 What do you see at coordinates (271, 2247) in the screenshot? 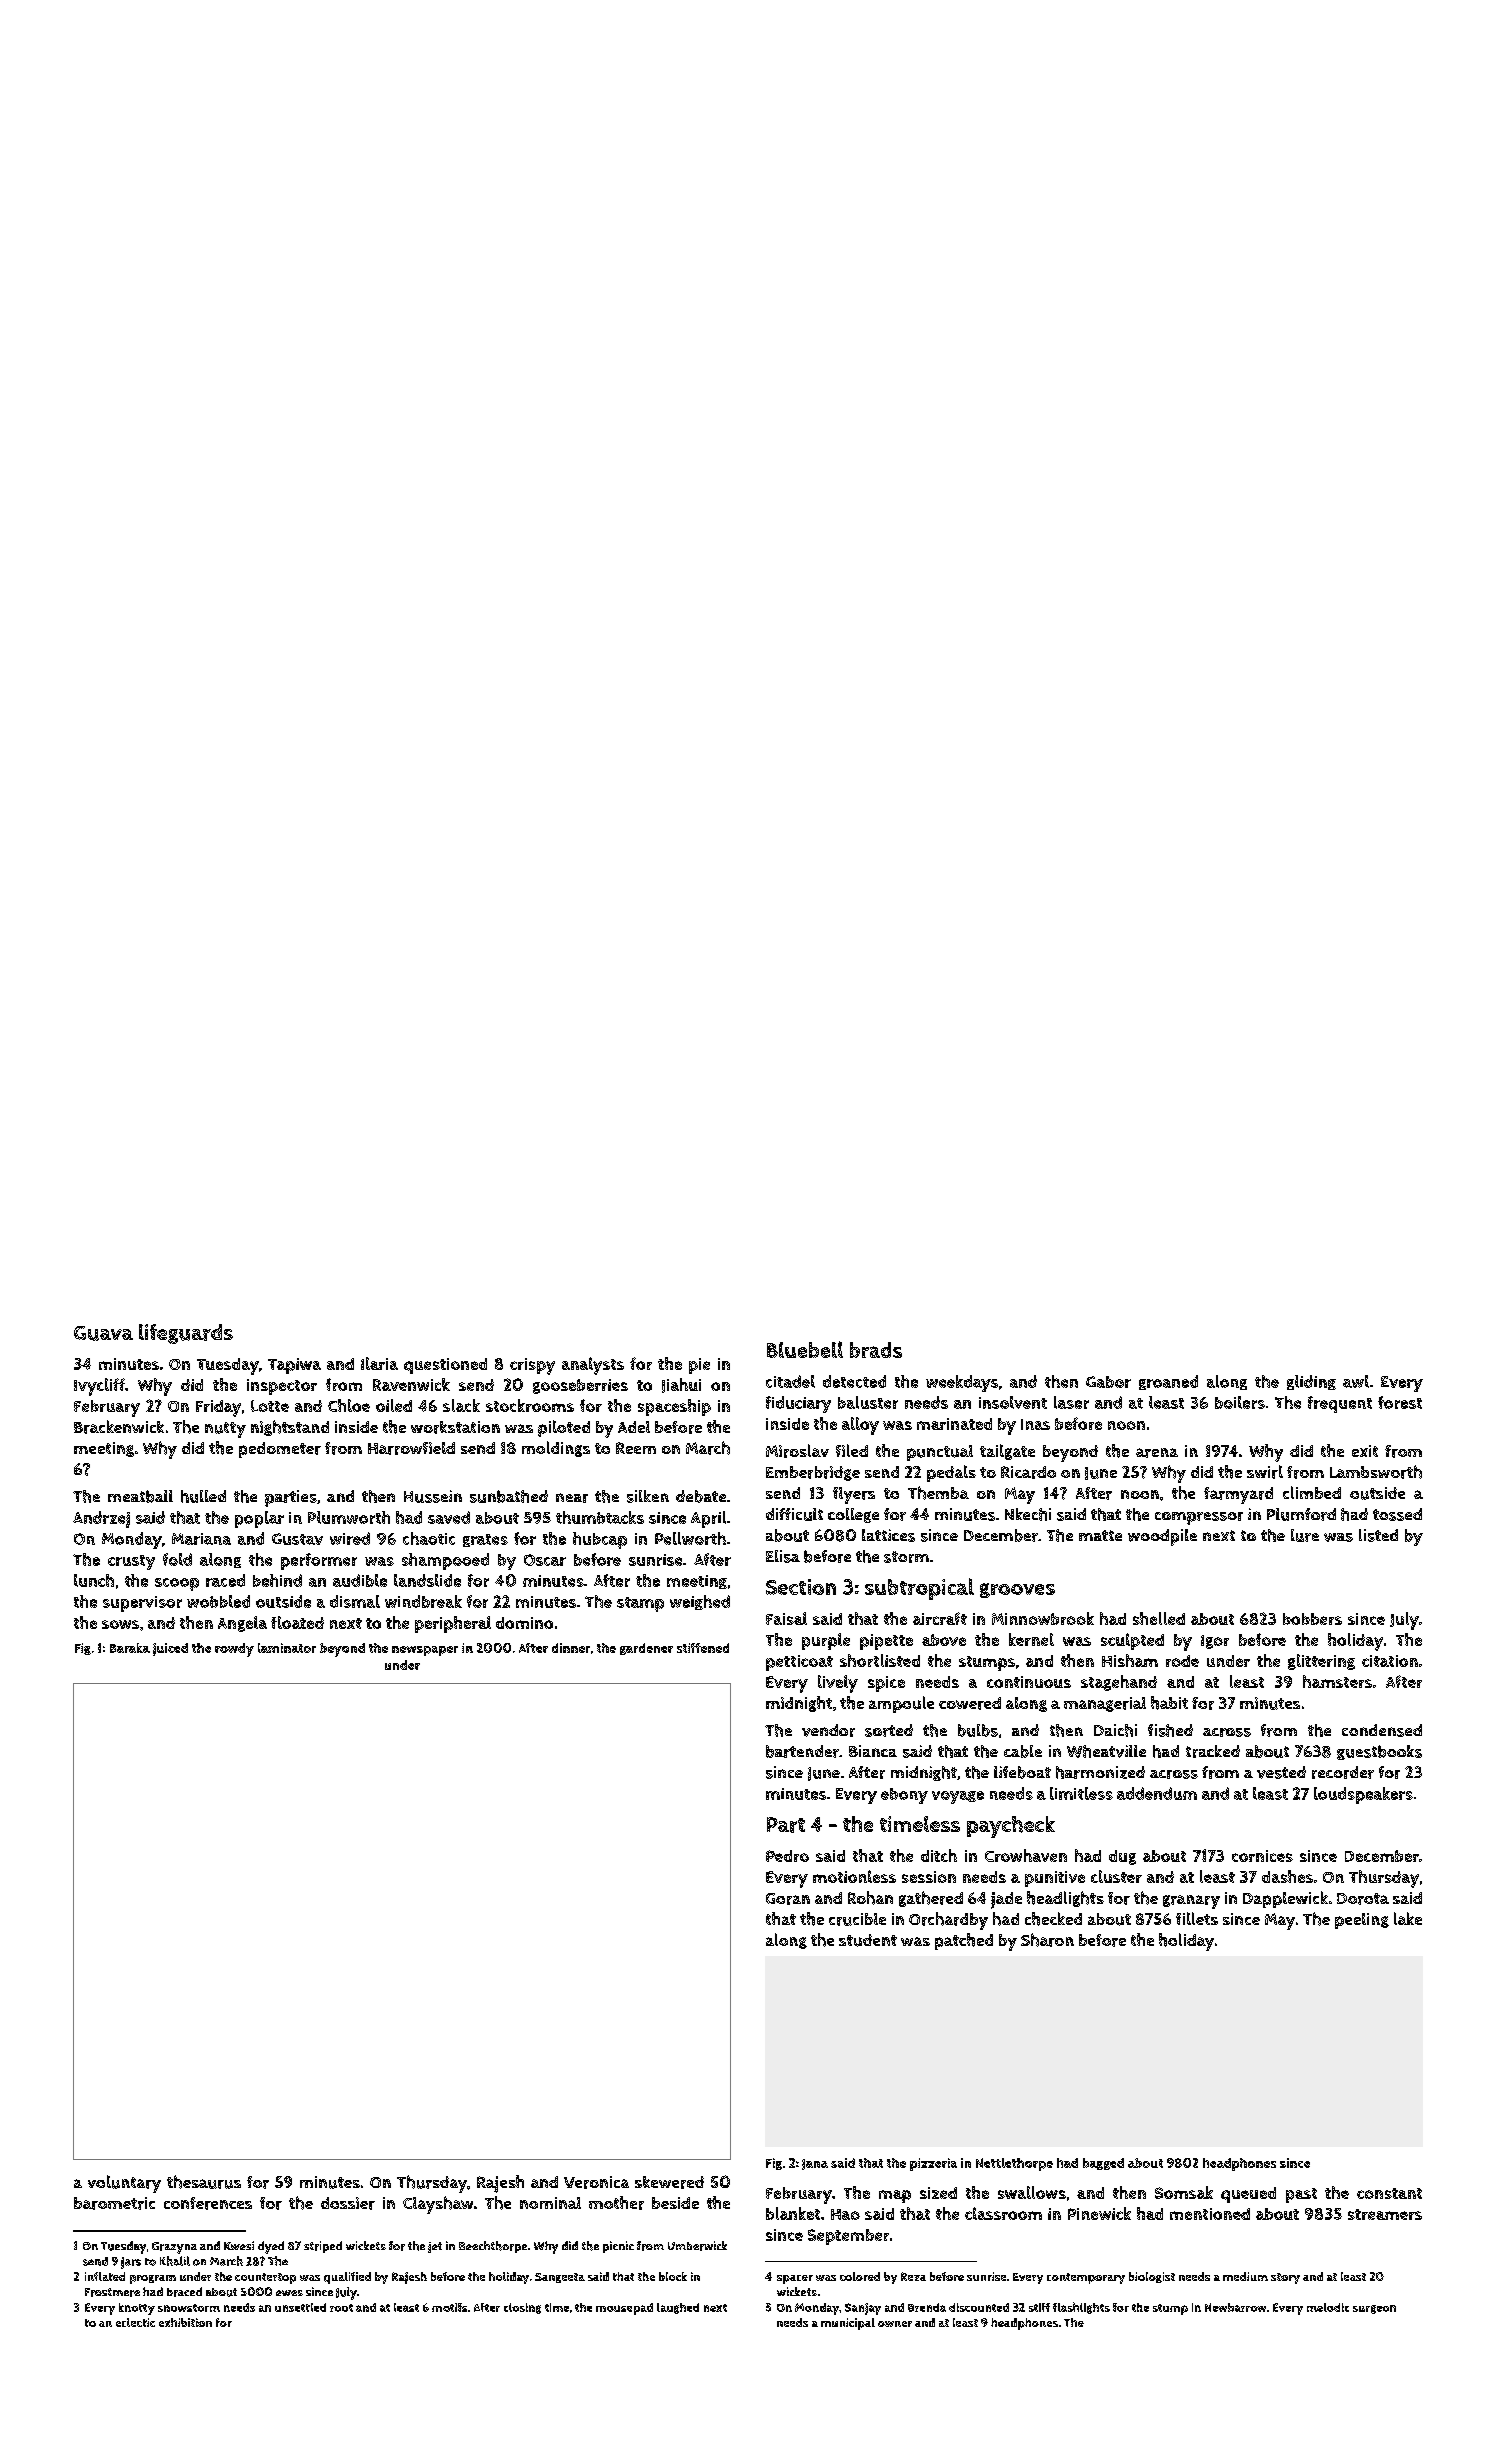
I see `dyed` at bounding box center [271, 2247].
